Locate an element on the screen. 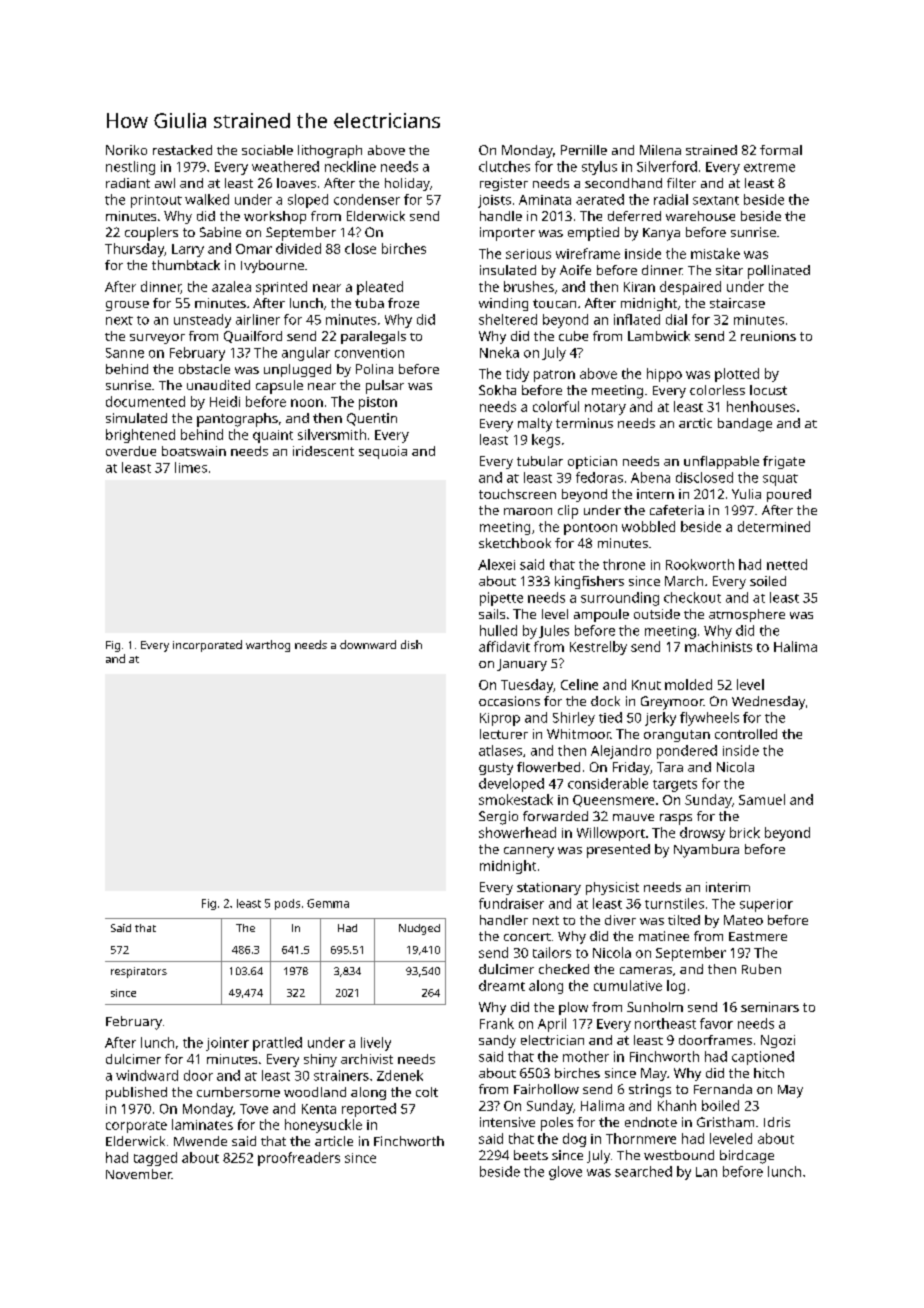 The image size is (924, 1308). thumbtack is located at coordinates (186, 265).
